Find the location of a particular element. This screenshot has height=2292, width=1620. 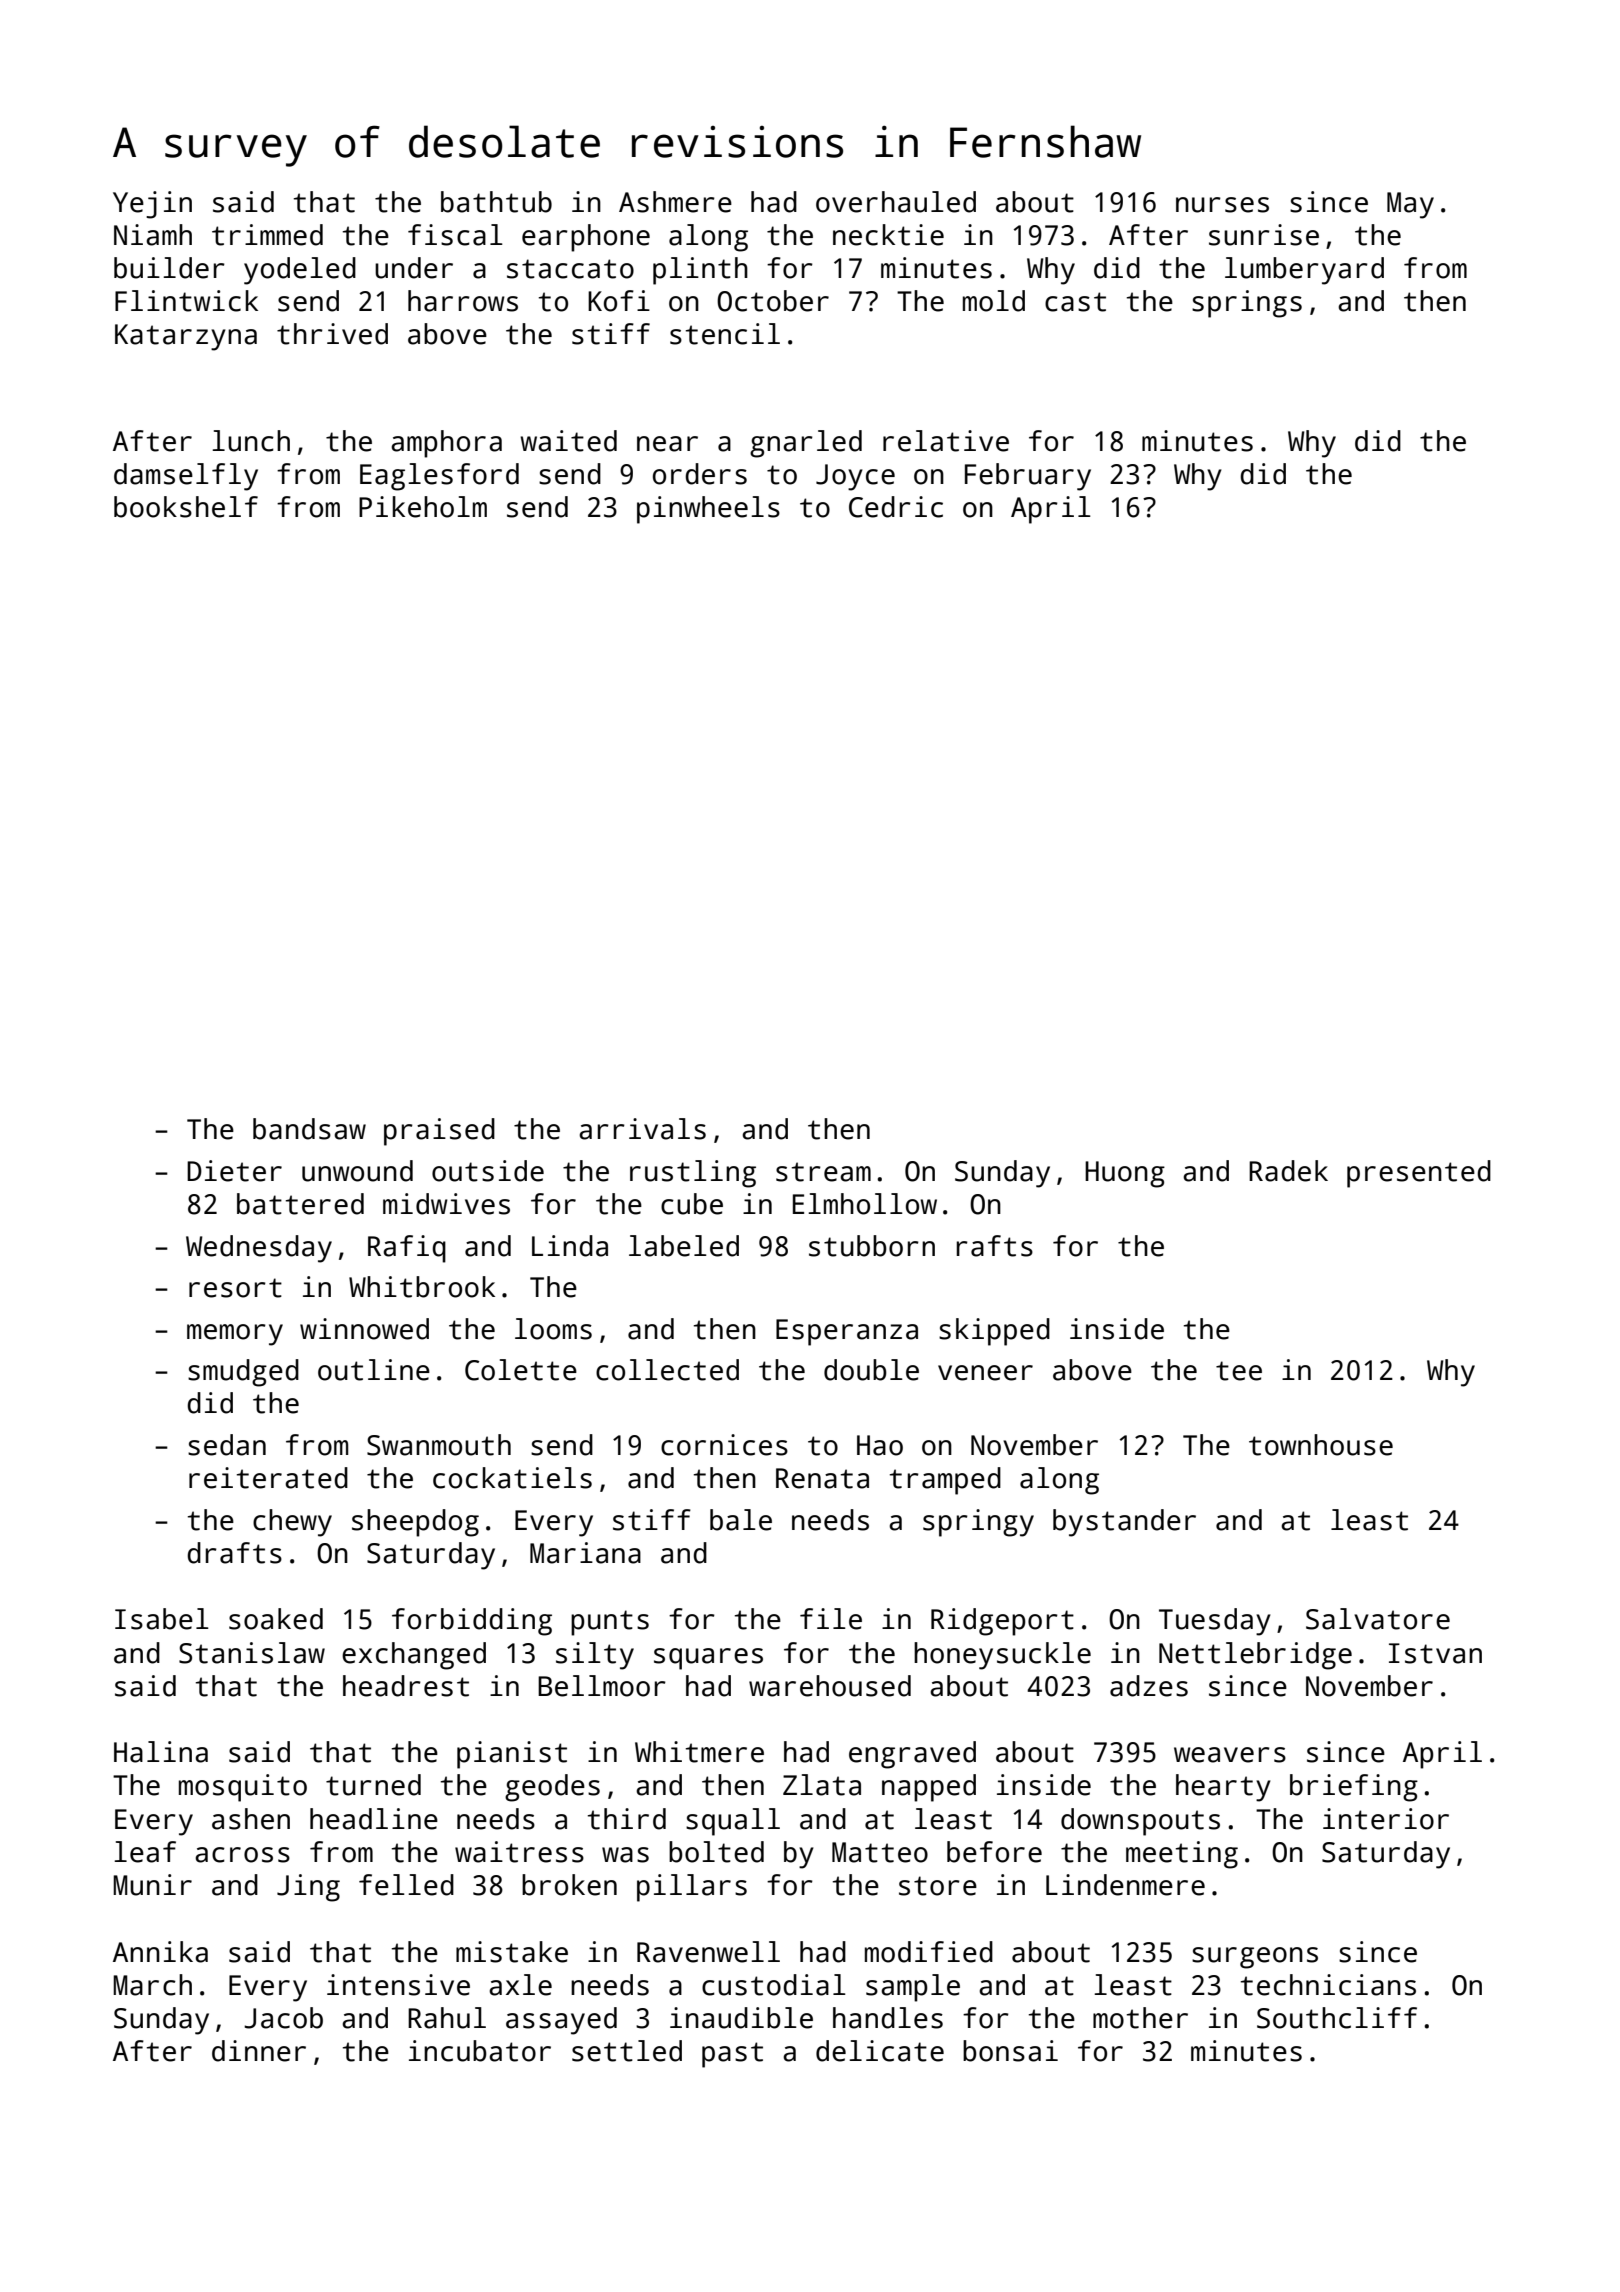

Esperanza is located at coordinates (847, 1332).
